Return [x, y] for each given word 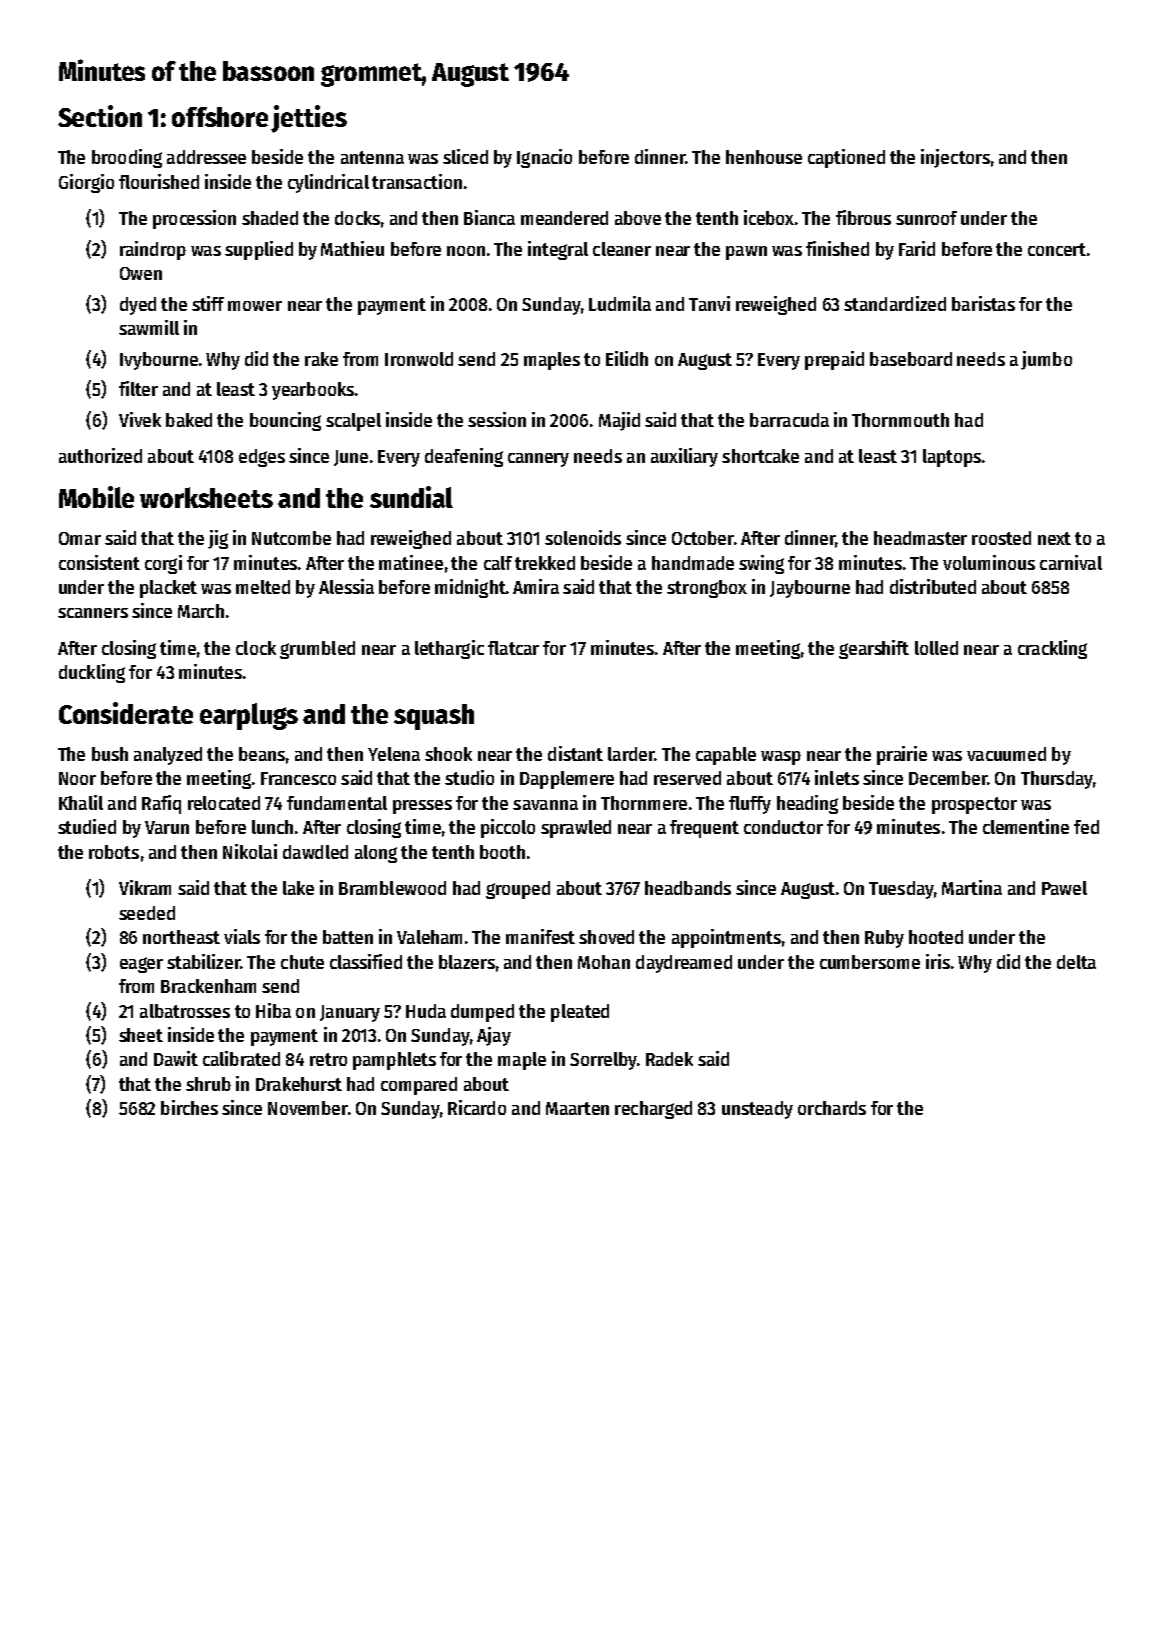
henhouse [764, 157]
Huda [426, 1011]
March [201, 611]
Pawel [1064, 888]
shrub [208, 1084]
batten [348, 937]
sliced [465, 156]
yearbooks [313, 391]
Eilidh [627, 358]
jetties [309, 119]
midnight [470, 588]
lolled [936, 648]
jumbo [1046, 360]
